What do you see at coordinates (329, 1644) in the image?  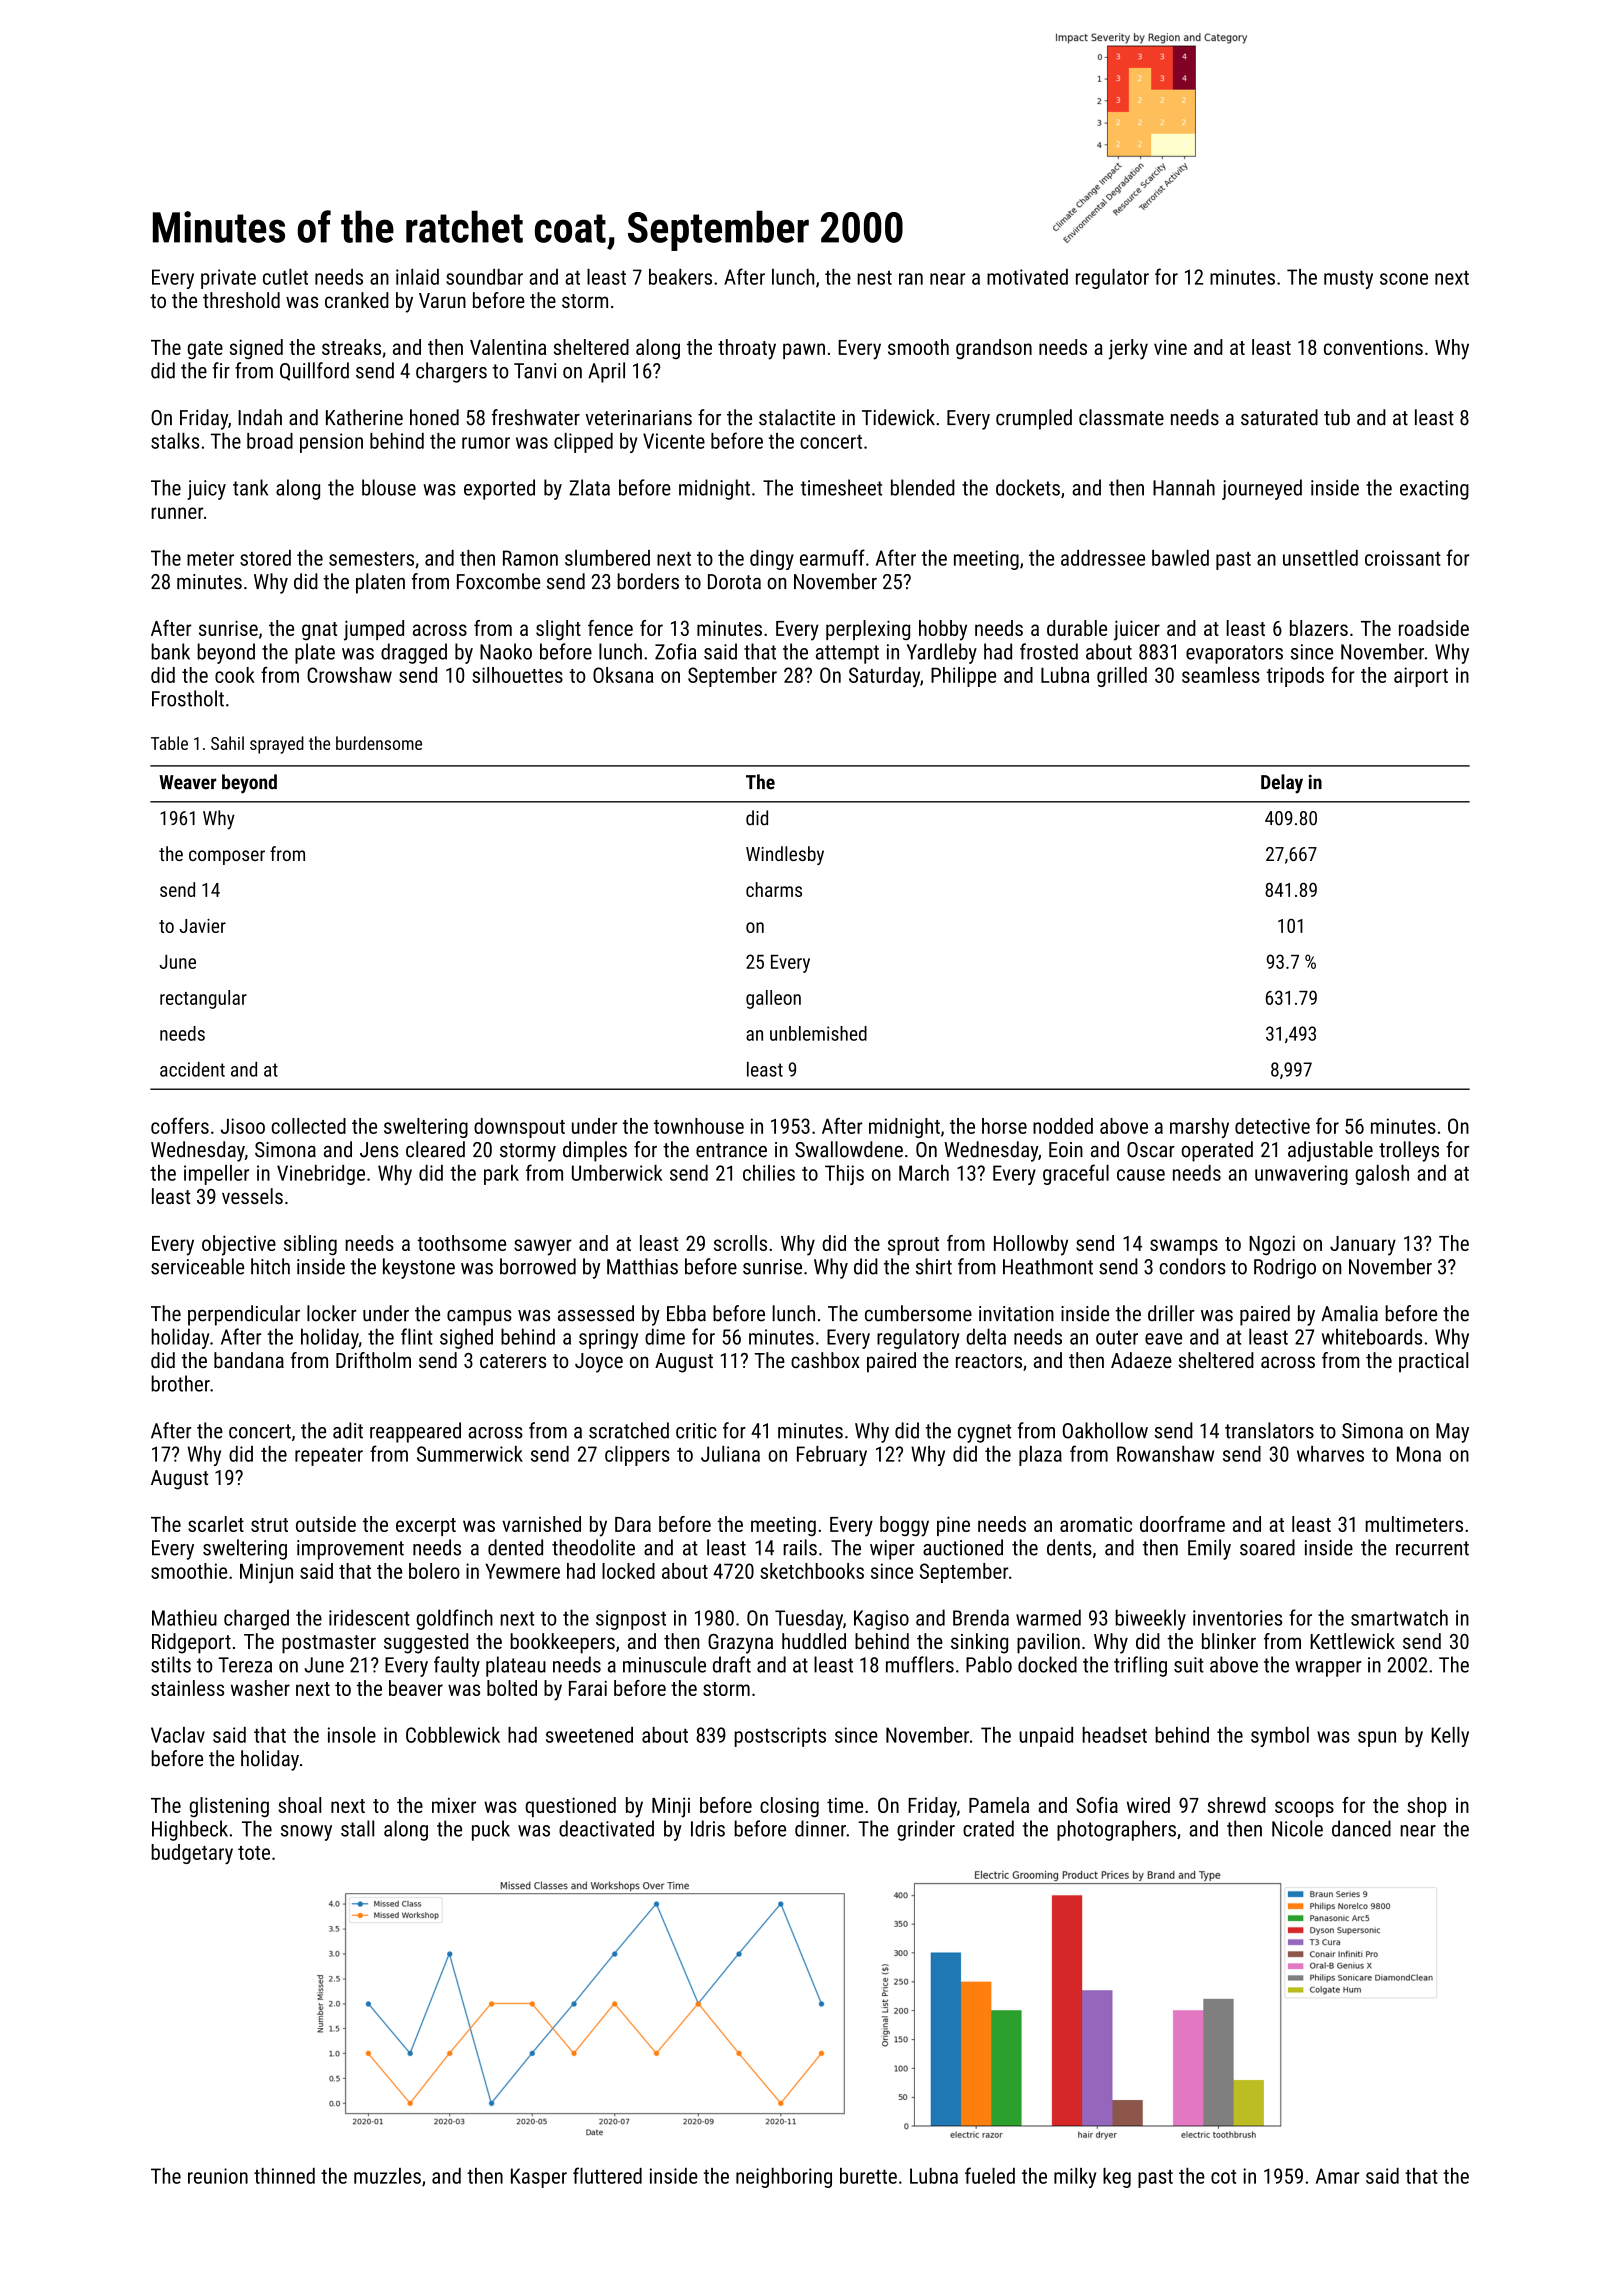 I see `postmaster` at bounding box center [329, 1644].
